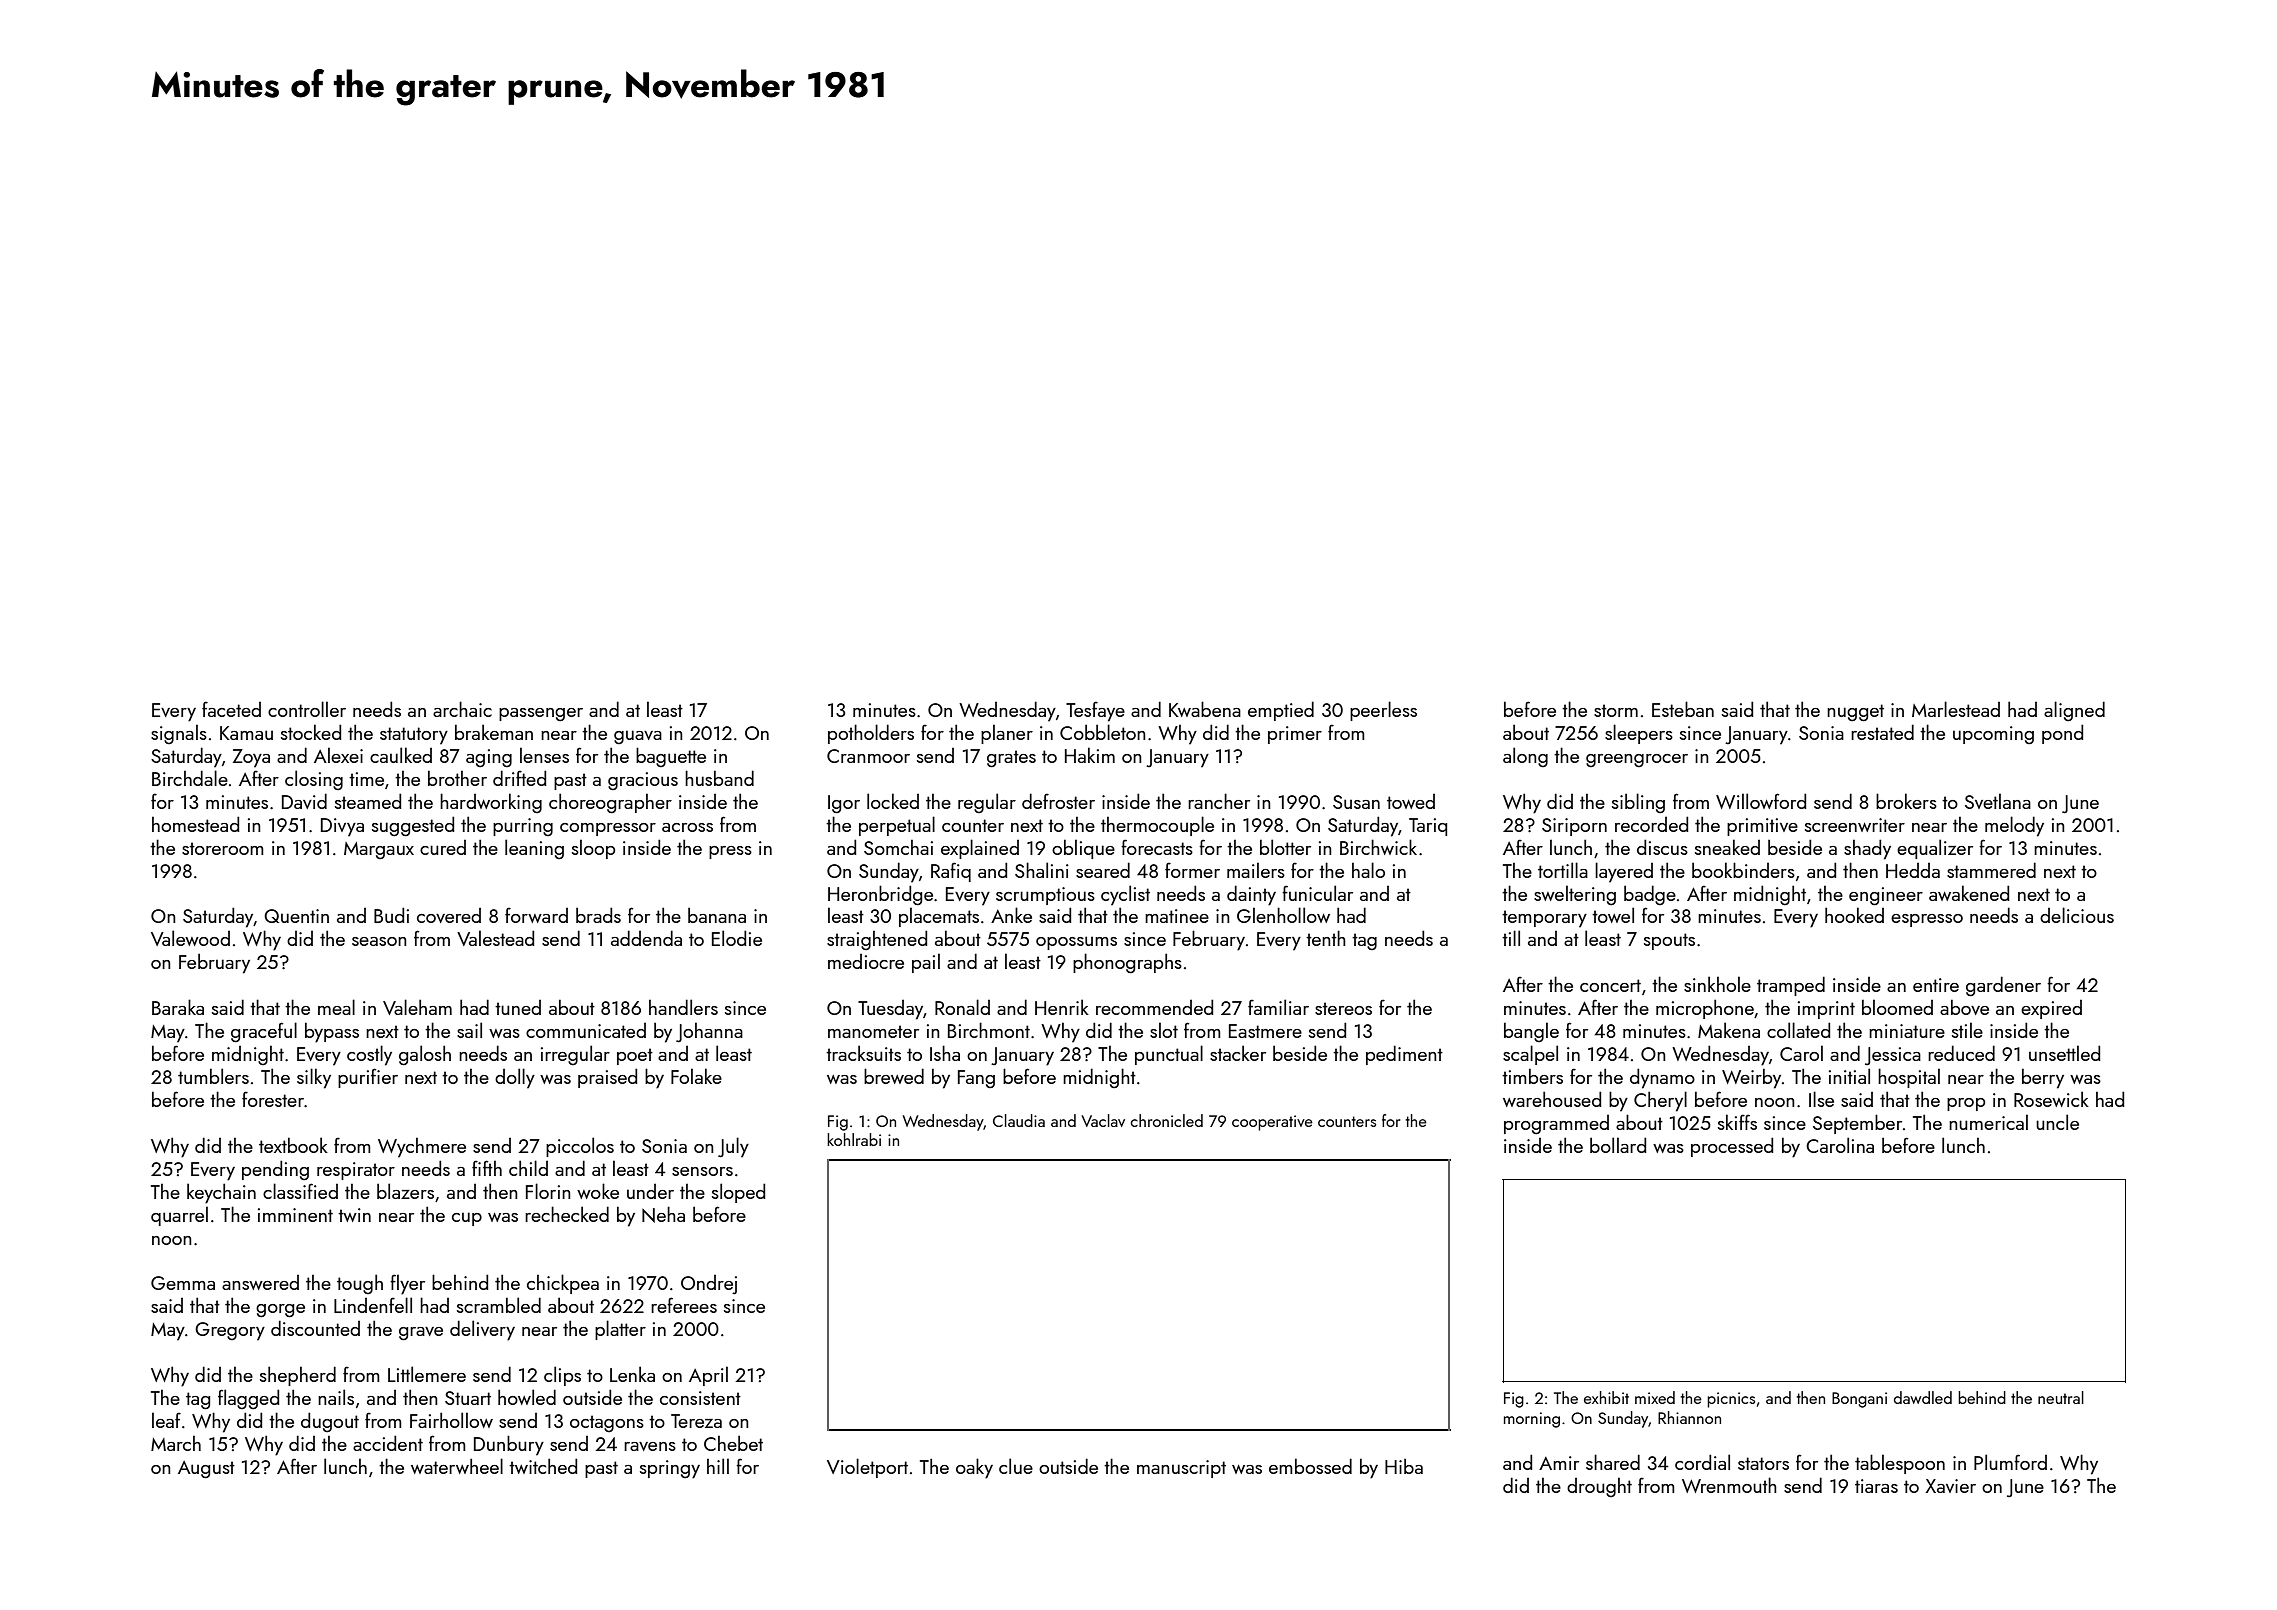 This image has height=1610, width=2277. I want to click on Dunbury, so click(509, 1445).
